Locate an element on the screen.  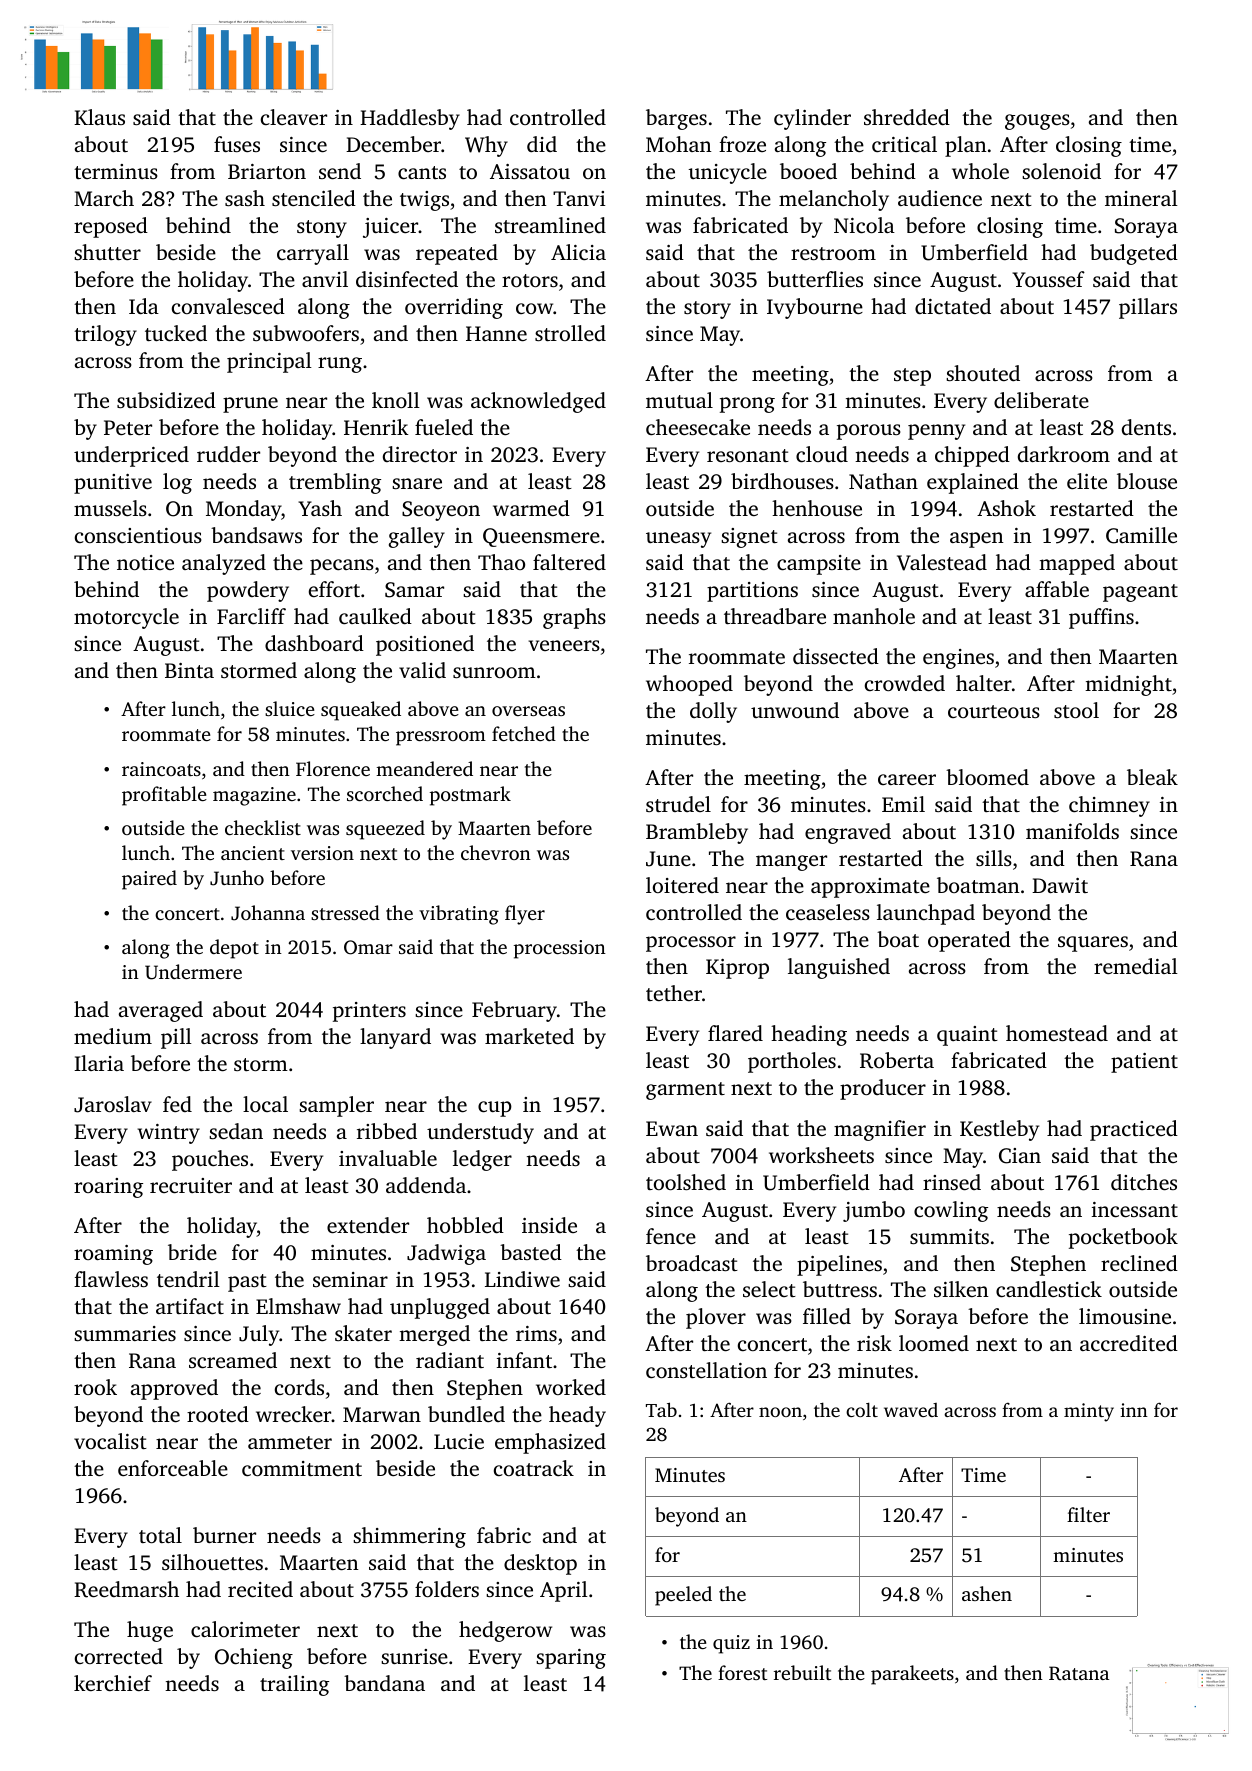
unwound is located at coordinates (795, 710).
